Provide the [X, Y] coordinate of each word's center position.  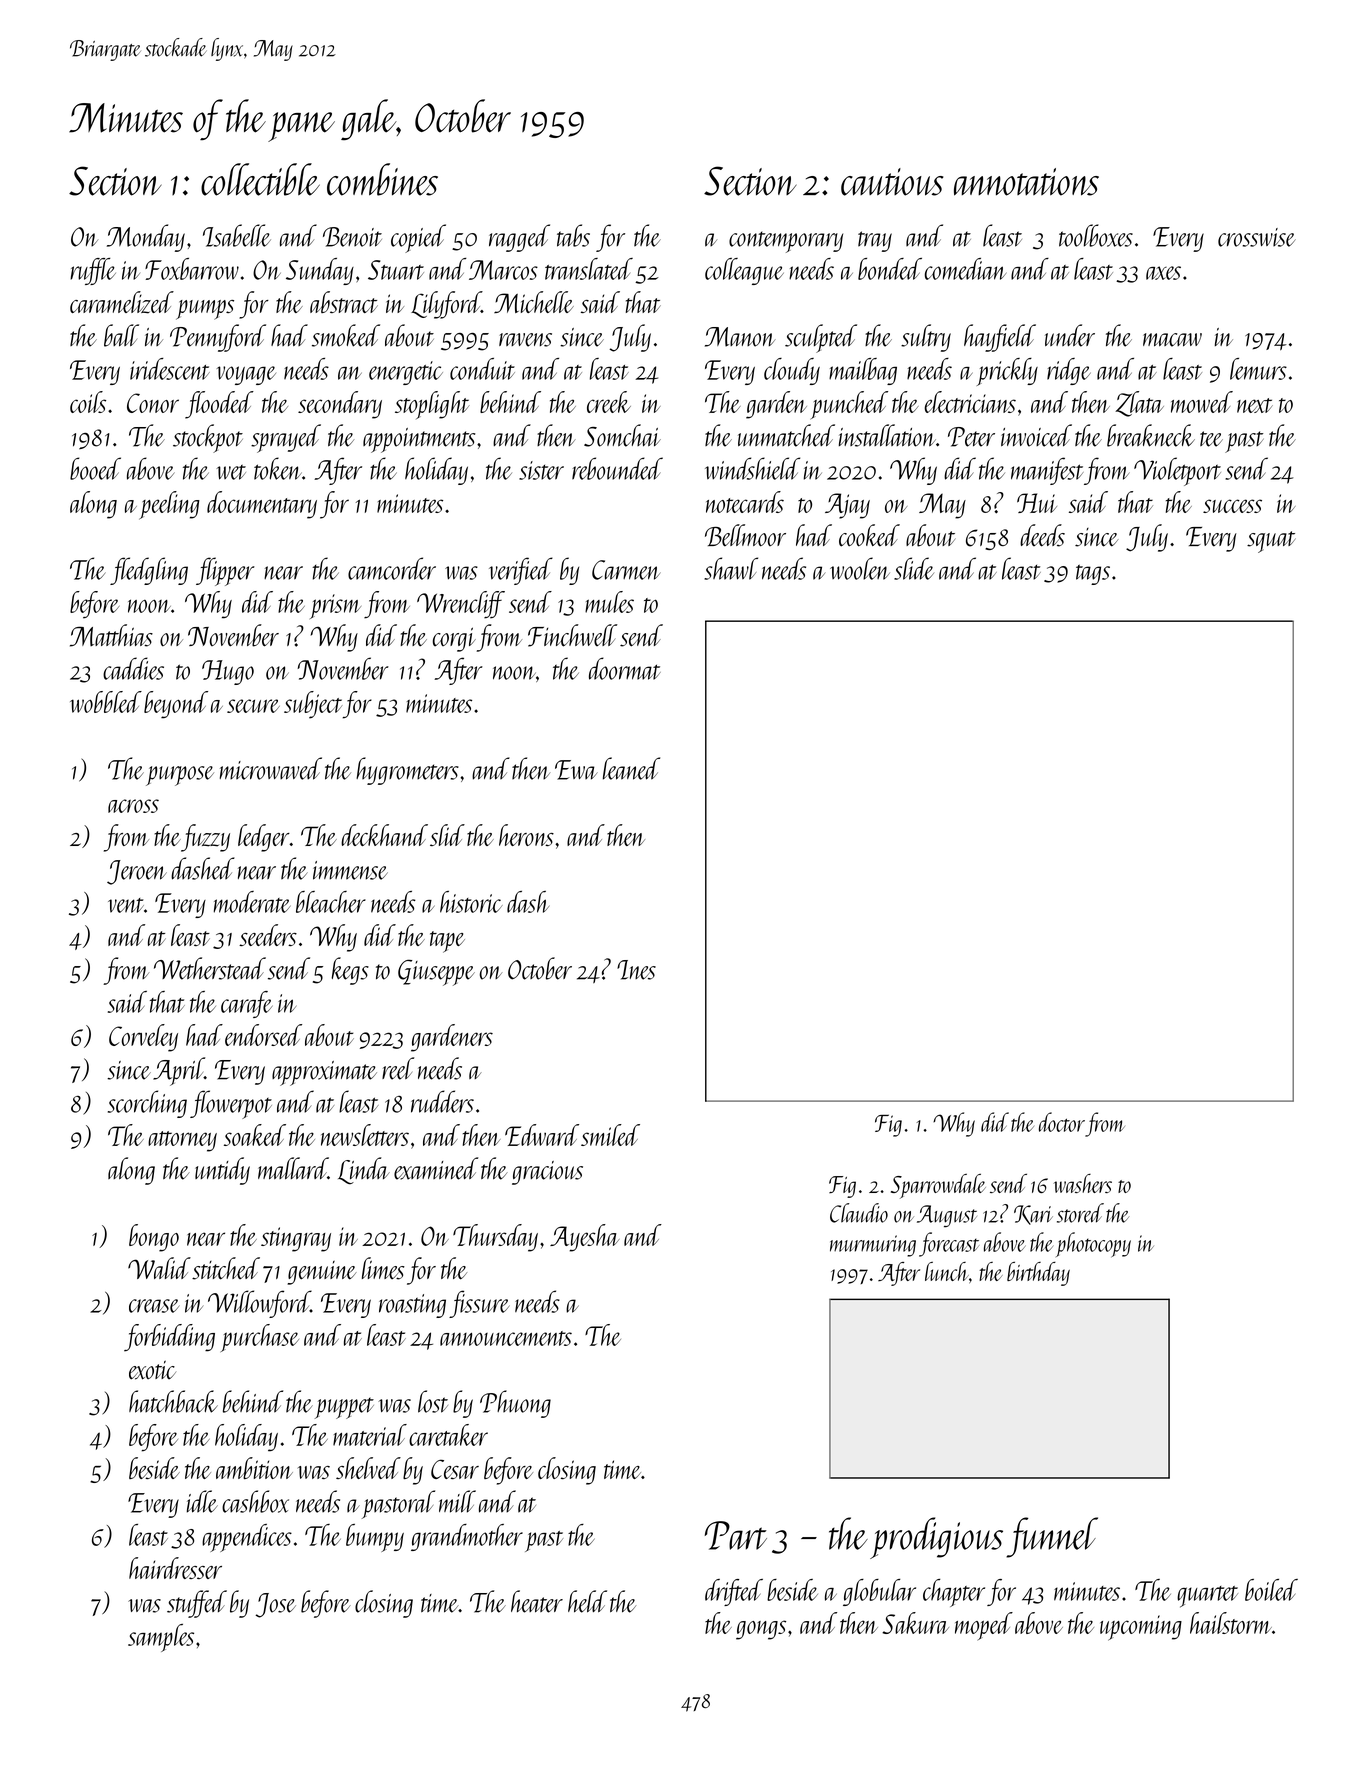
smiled [610, 1135]
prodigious [936, 1538]
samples [161, 1638]
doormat [625, 668]
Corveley [143, 1038]
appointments [419, 440]
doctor [1062, 1122]
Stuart [396, 270]
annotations [1026, 182]
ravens [525, 340]
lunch [947, 1271]
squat [1271, 542]
